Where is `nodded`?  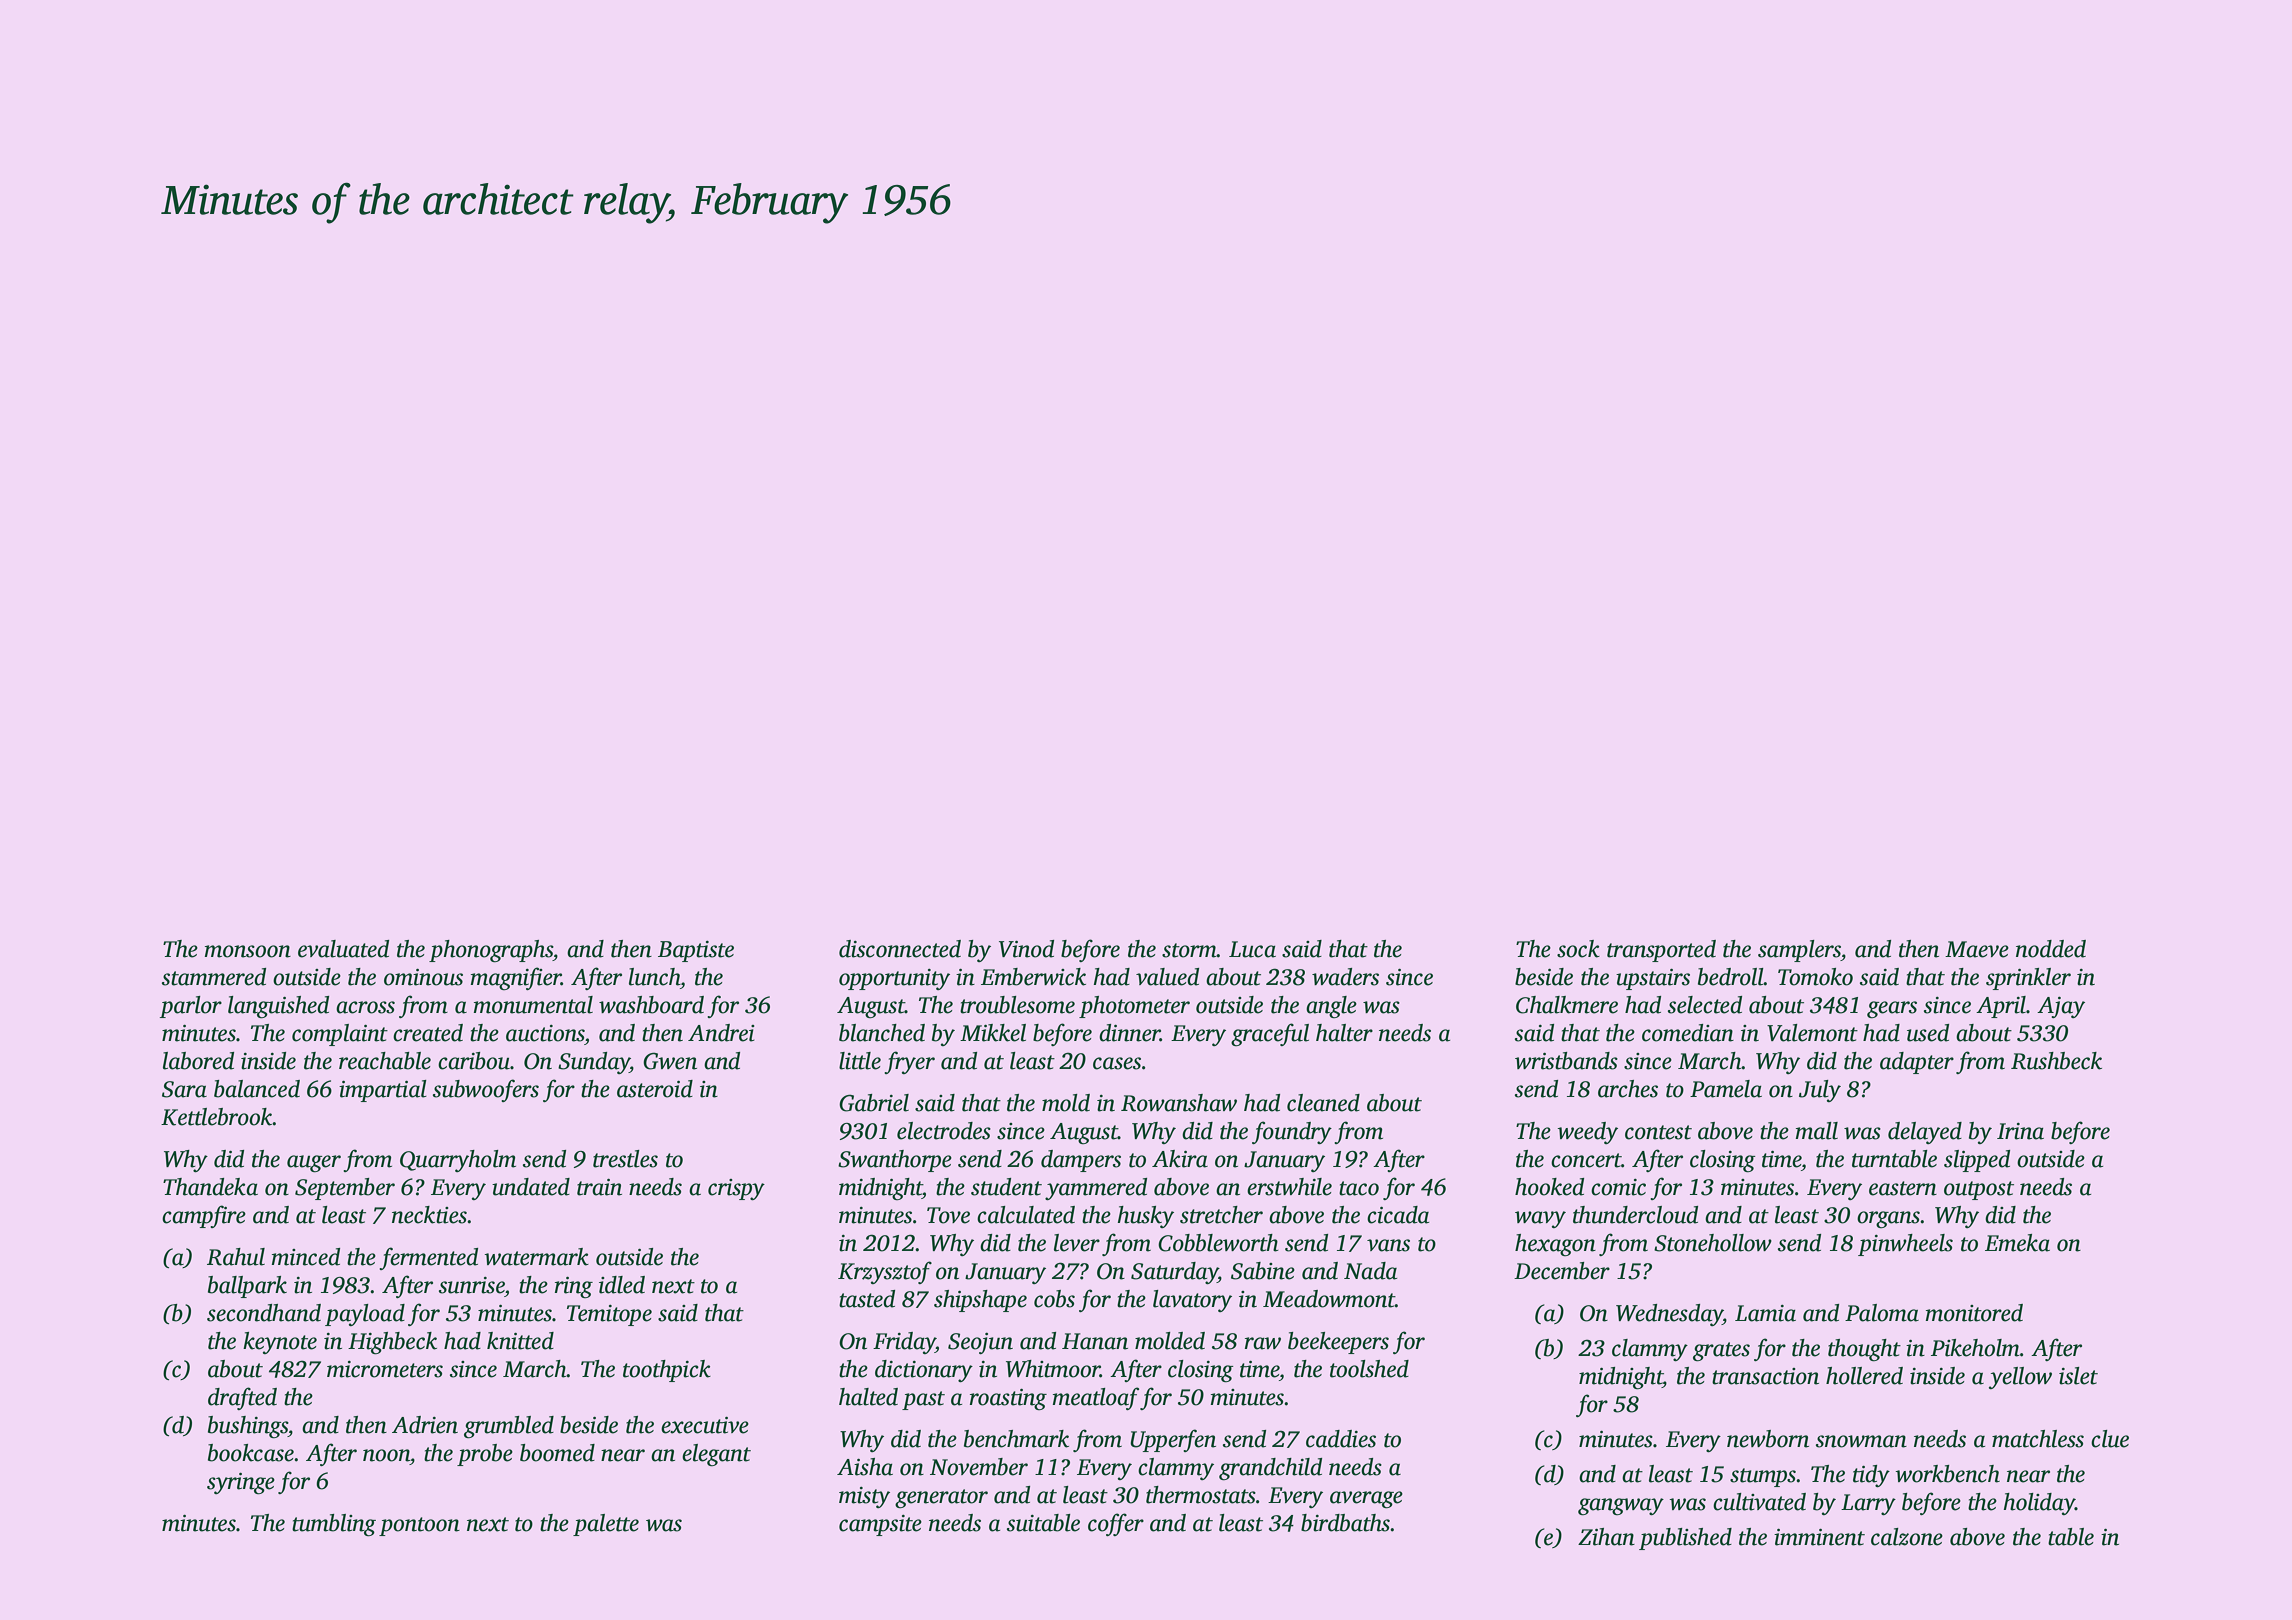 nodded is located at coordinates (2051, 949).
